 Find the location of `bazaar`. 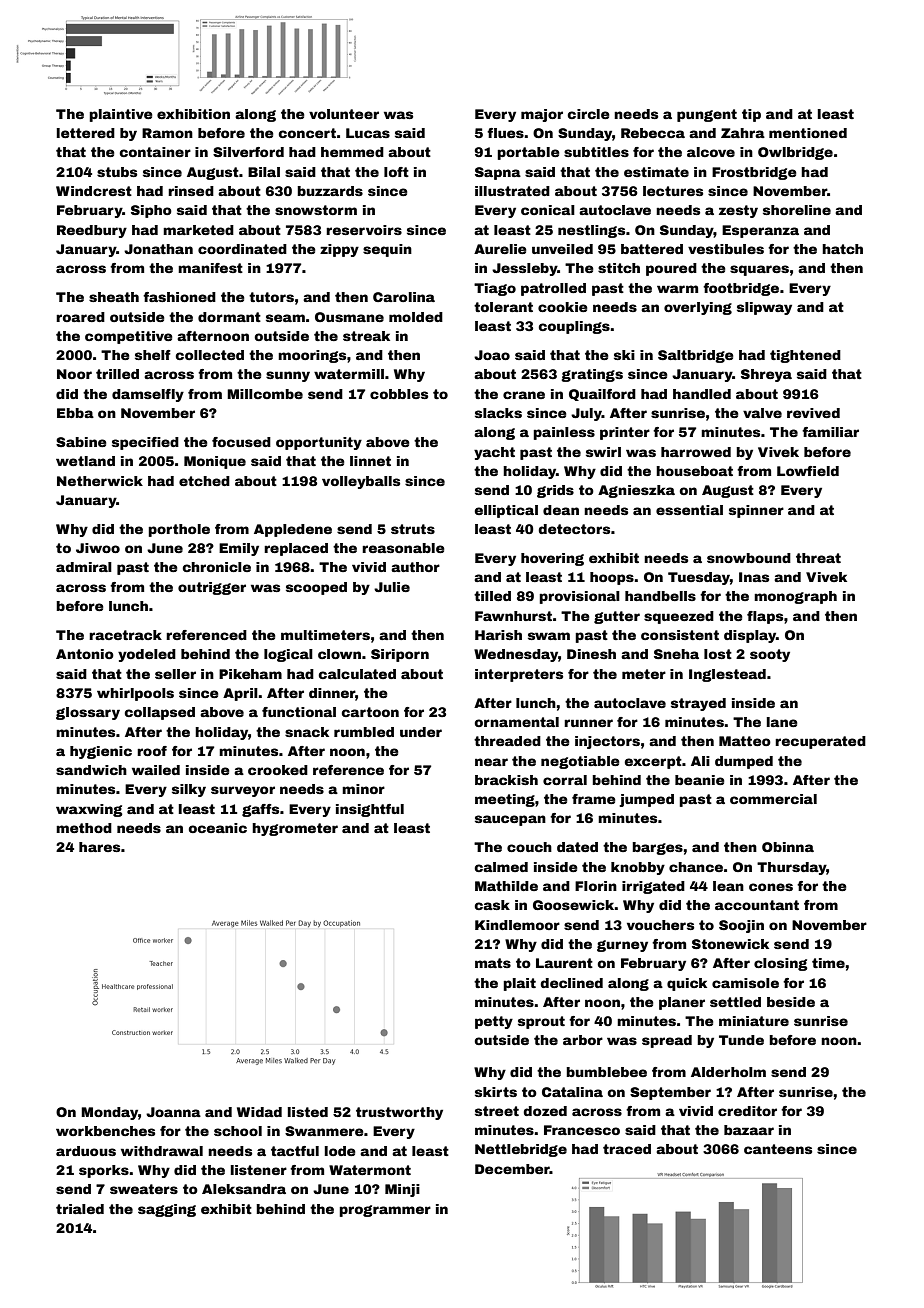

bazaar is located at coordinates (749, 1130).
